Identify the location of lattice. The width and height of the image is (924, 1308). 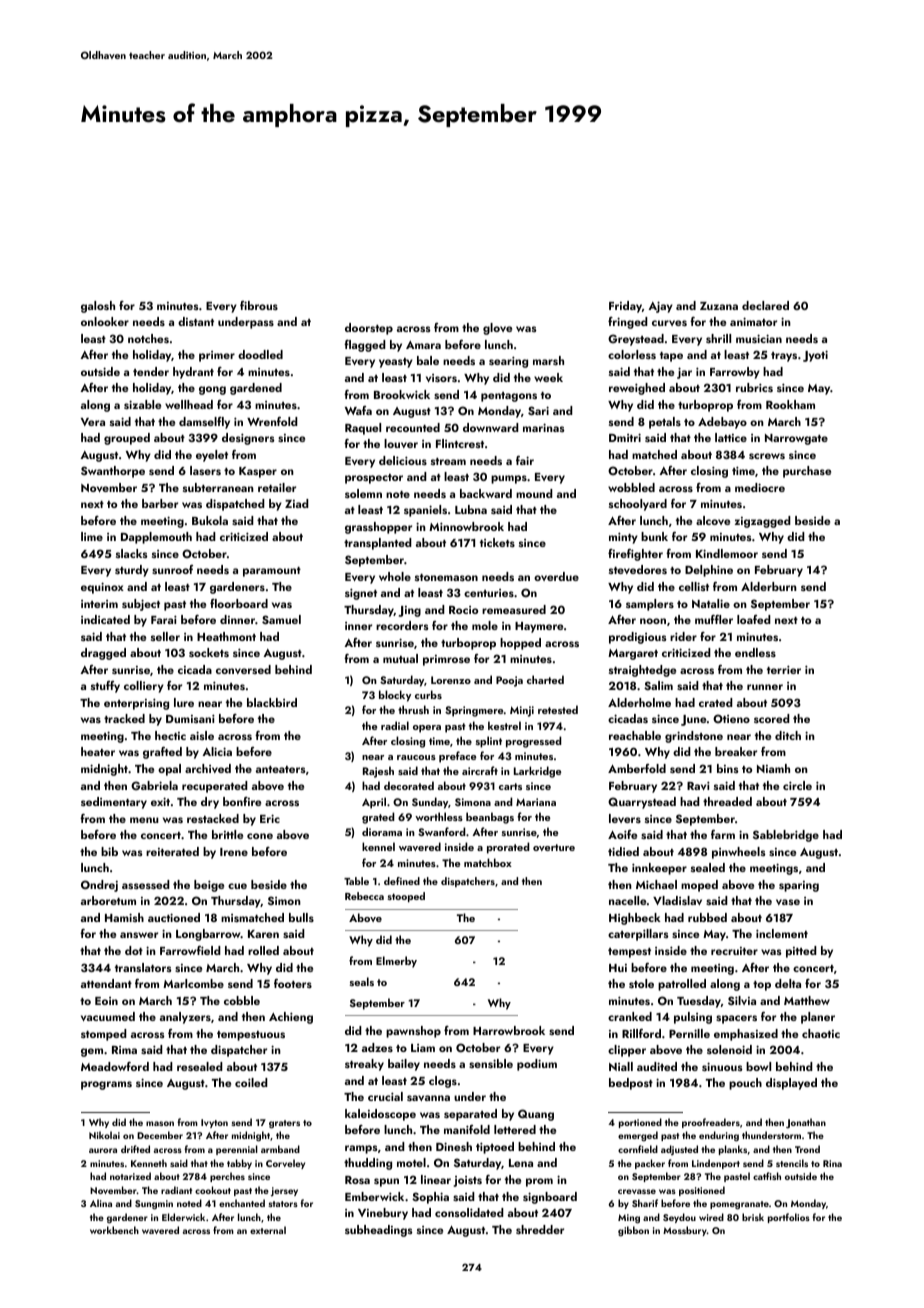
(731, 437).
